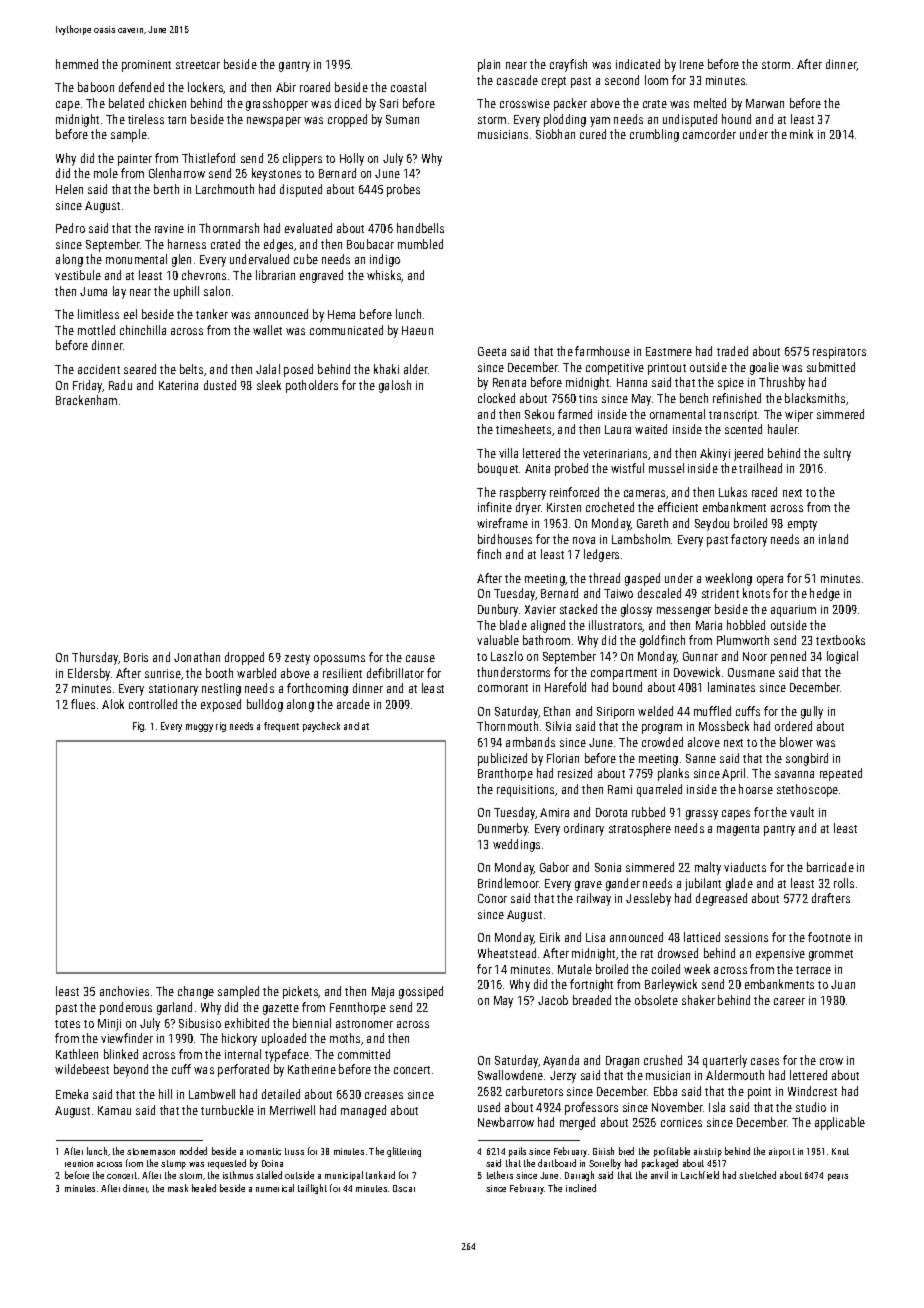 The height and width of the screenshot is (1308, 924). I want to click on Fig, so click(138, 727).
